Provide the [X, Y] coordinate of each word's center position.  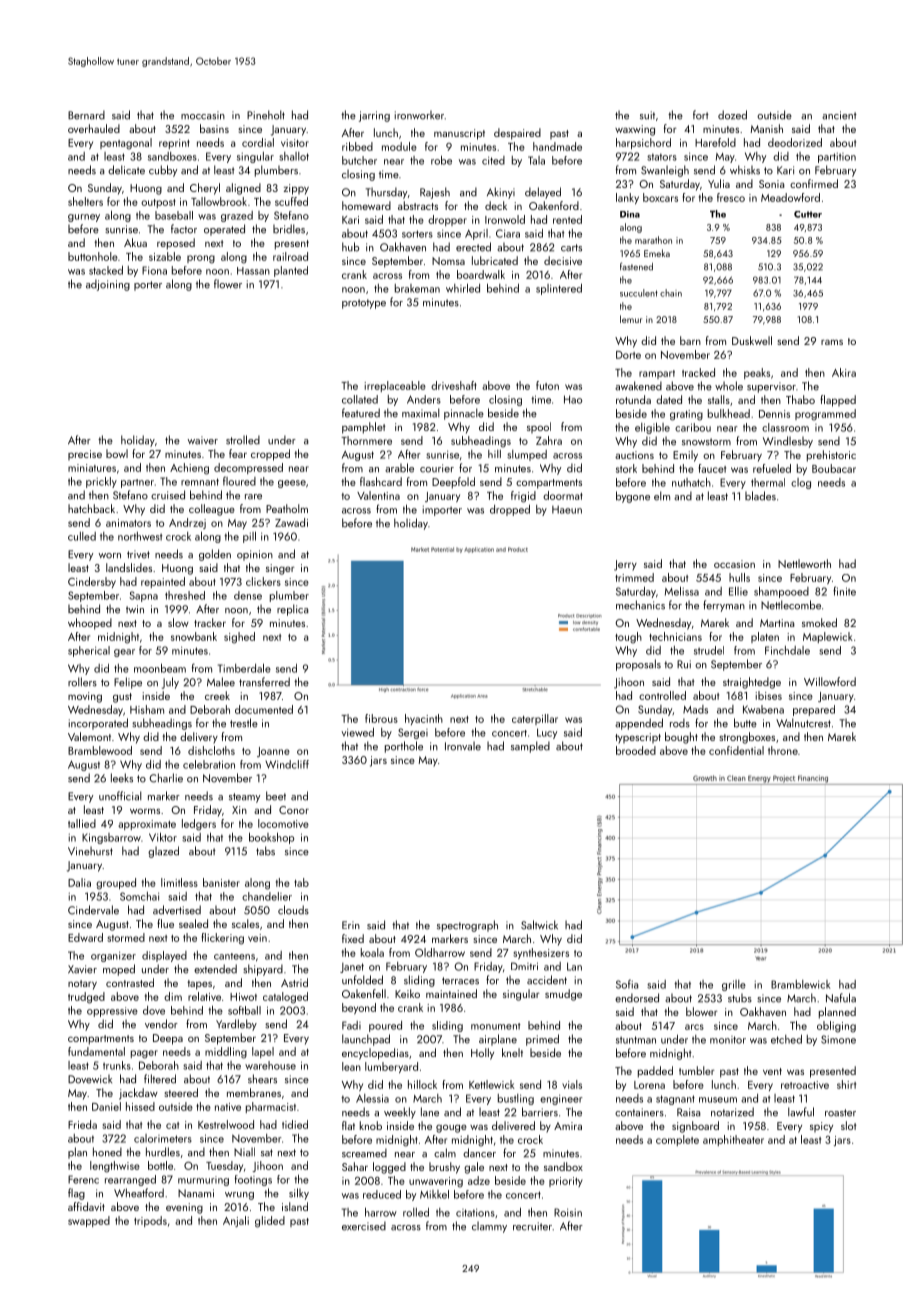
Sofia [627, 984]
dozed [732, 115]
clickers [263, 581]
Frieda [82, 1124]
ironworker [419, 115]
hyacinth [424, 719]
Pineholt [266, 115]
